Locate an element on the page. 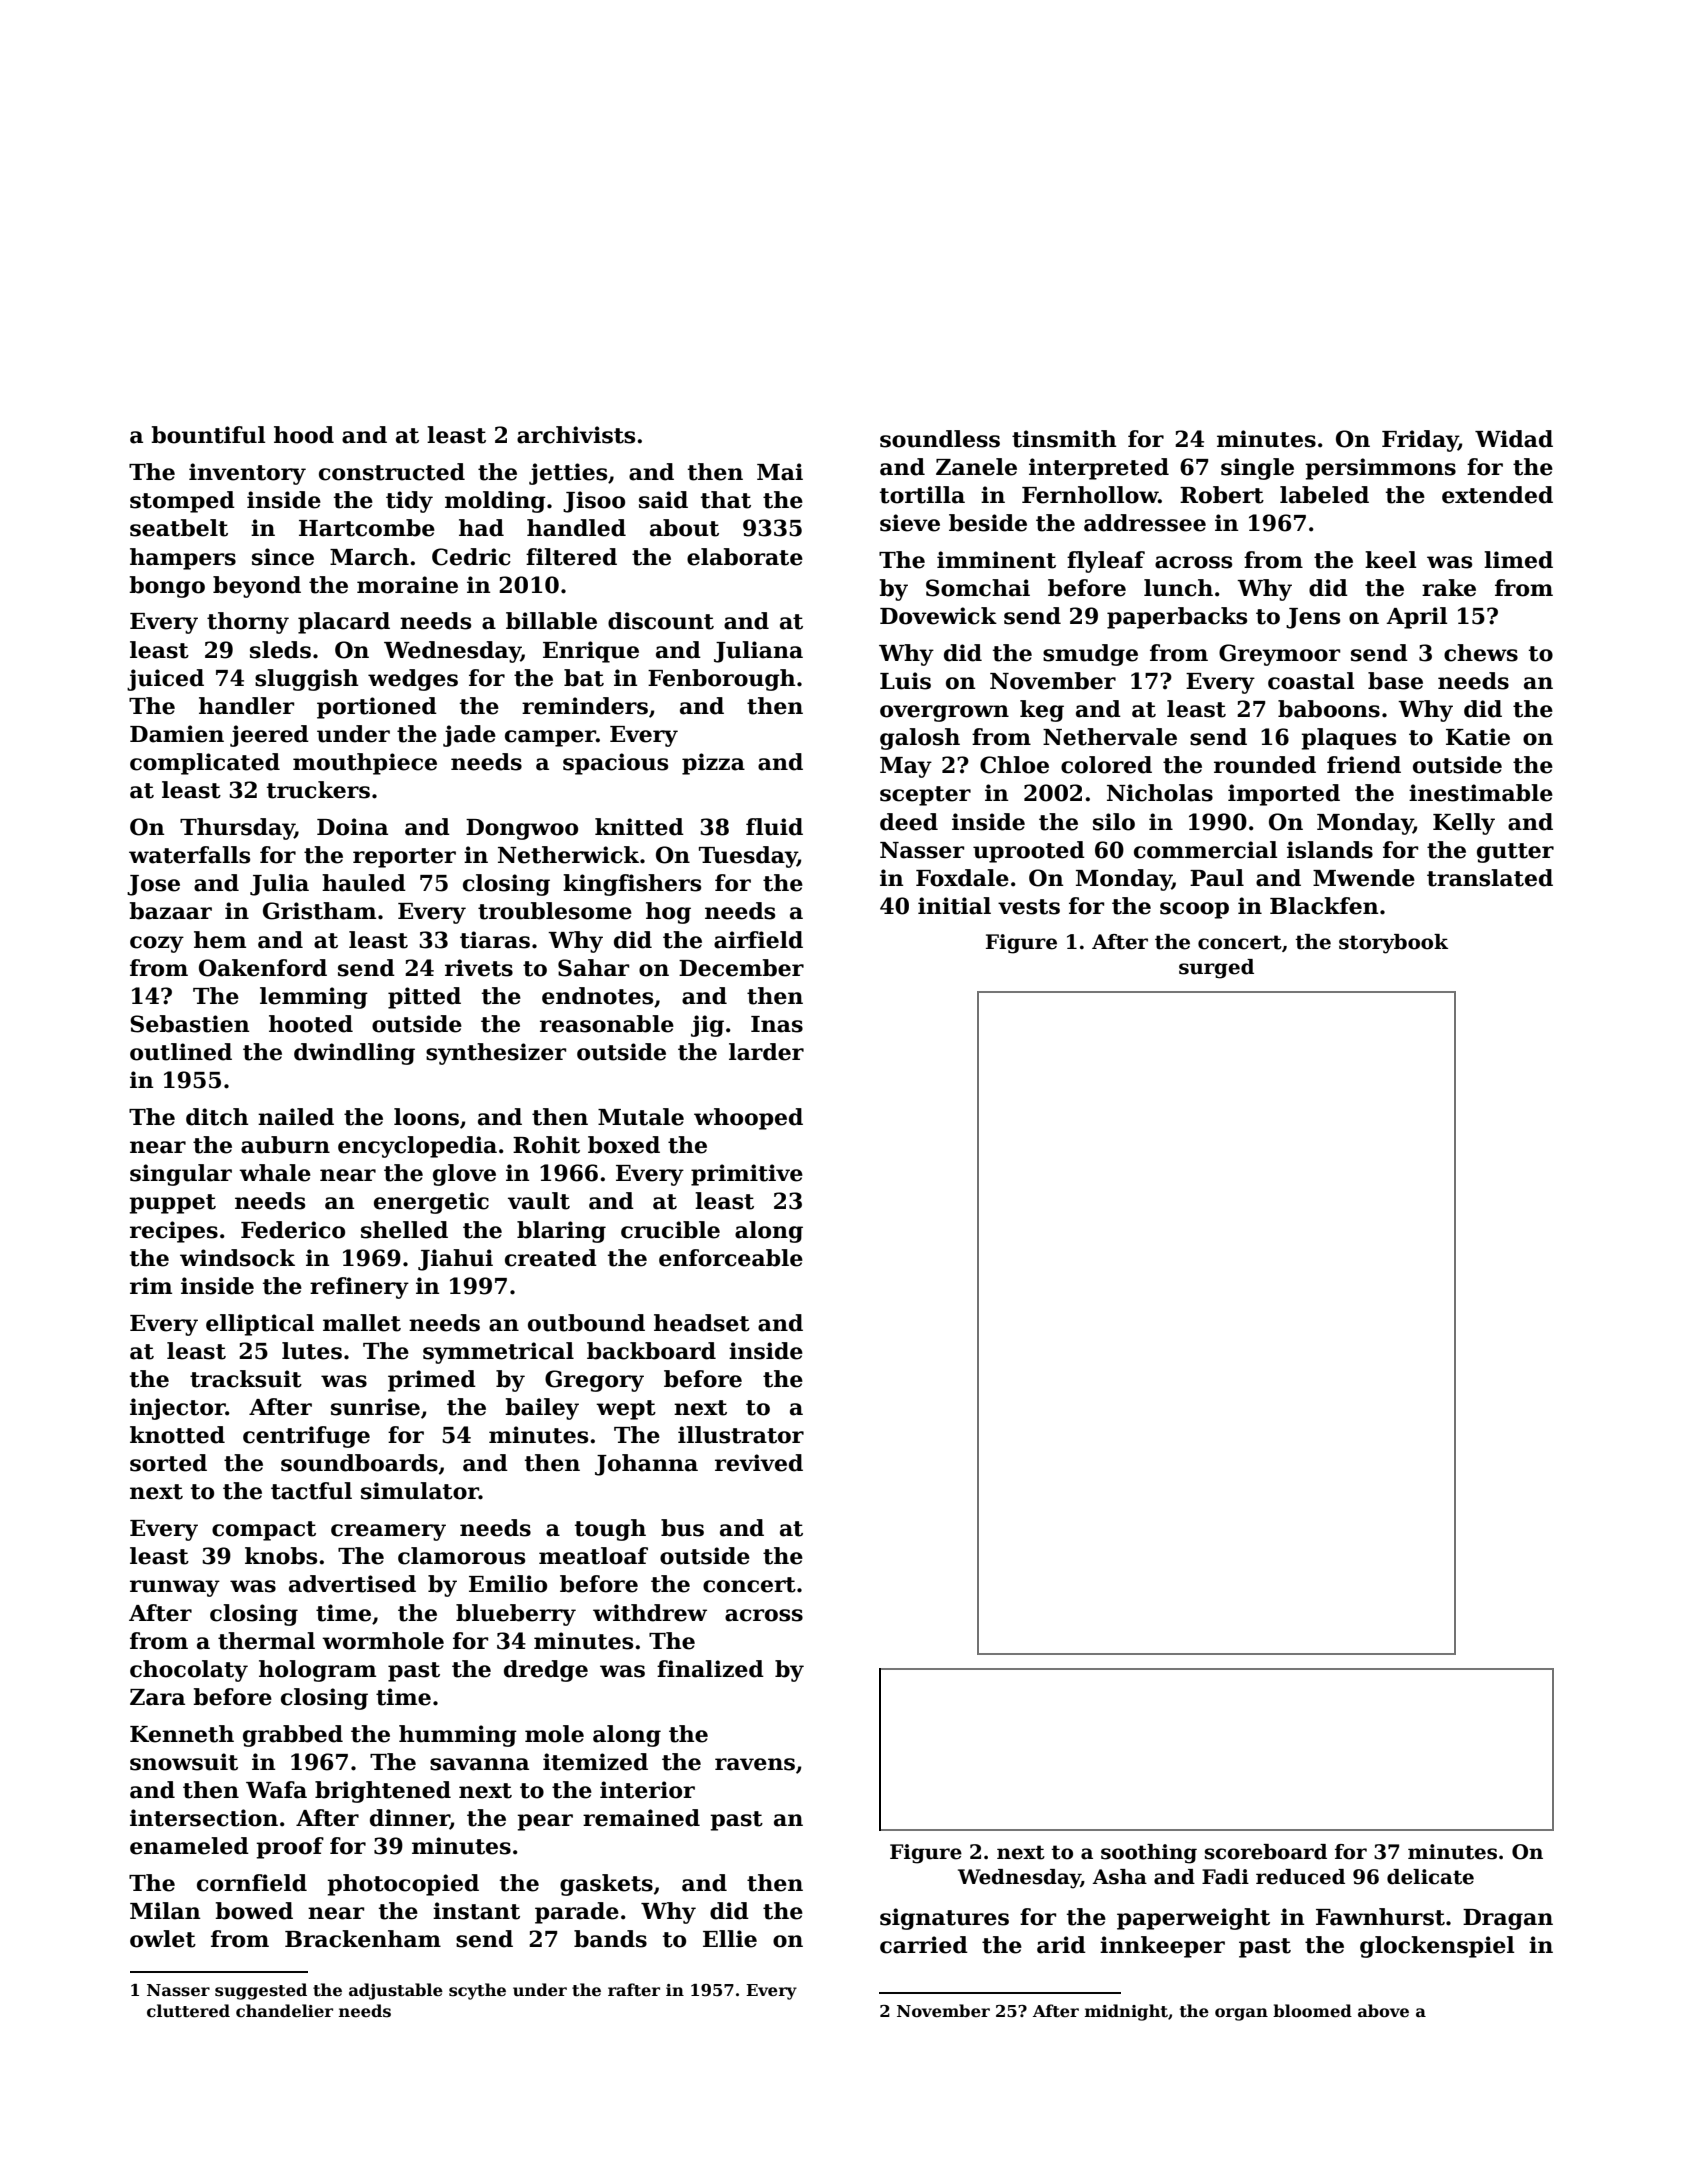 This page has height=2178, width=1683. bowed is located at coordinates (254, 1911).
